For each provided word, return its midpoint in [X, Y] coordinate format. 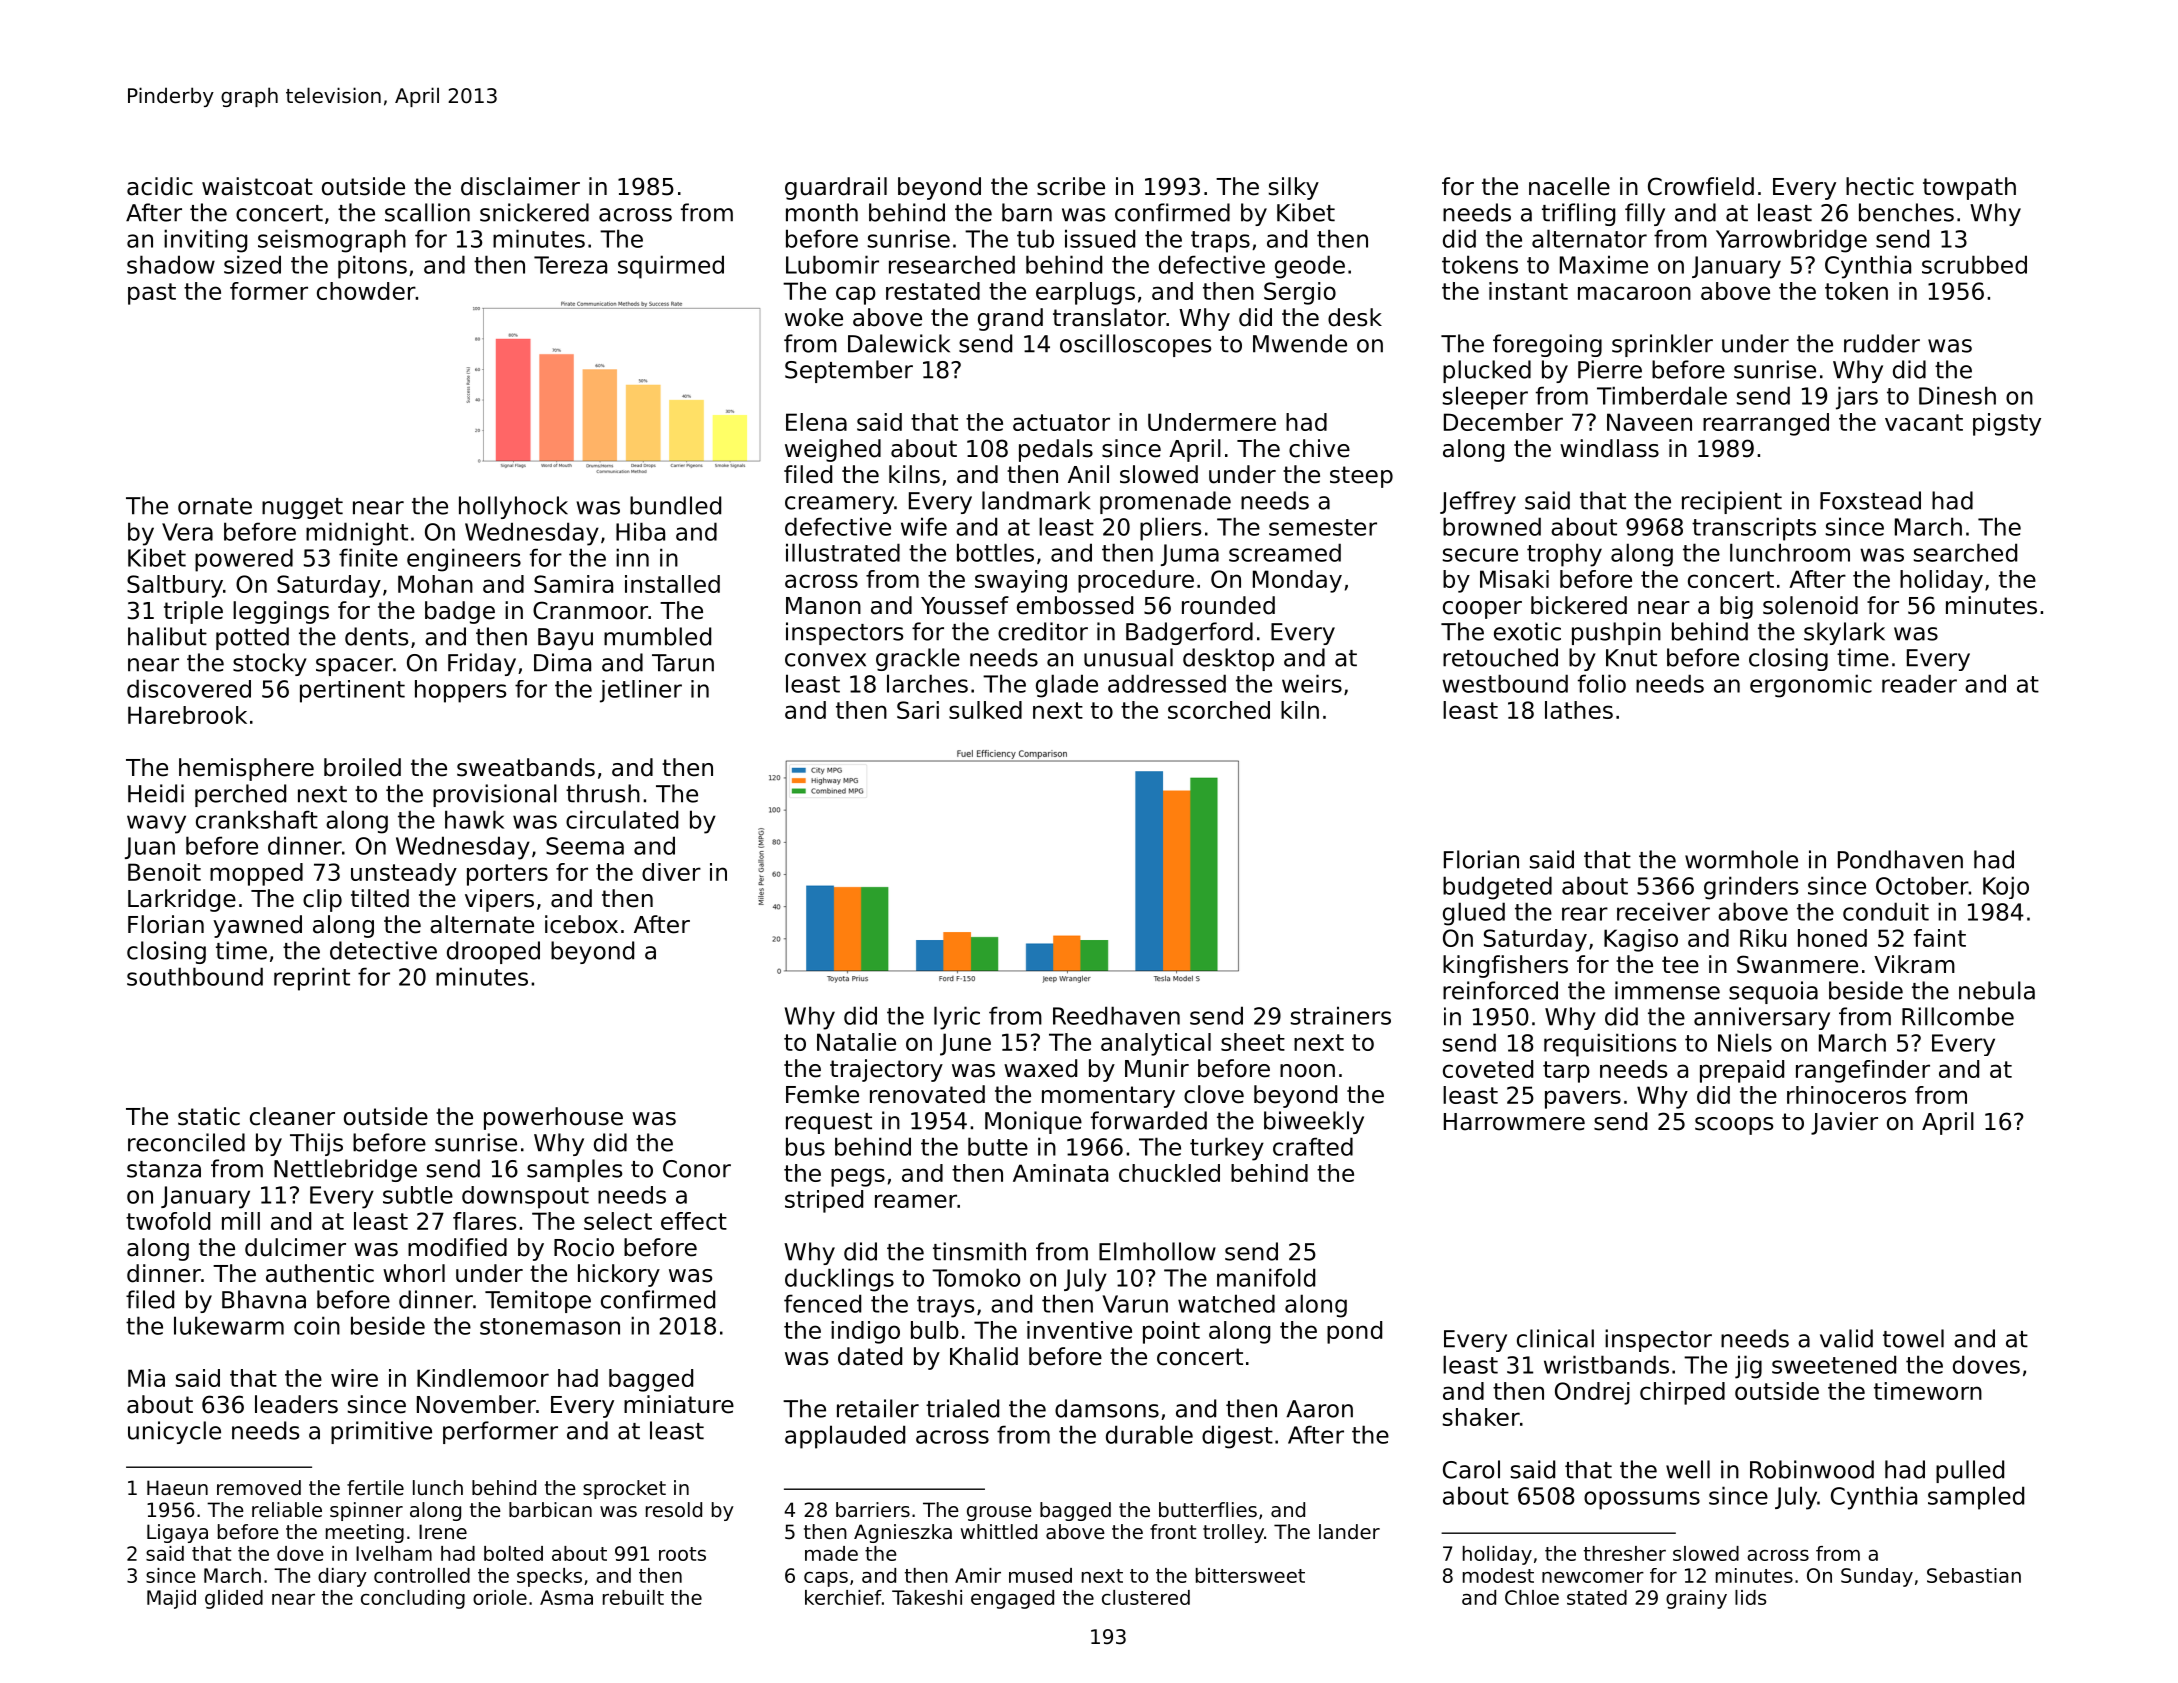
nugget [302, 508]
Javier [1844, 1123]
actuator [1061, 422]
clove [1214, 1094]
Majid [171, 1599]
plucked [1487, 371]
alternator [1589, 238]
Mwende [1300, 343]
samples [574, 1170]
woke [814, 317]
